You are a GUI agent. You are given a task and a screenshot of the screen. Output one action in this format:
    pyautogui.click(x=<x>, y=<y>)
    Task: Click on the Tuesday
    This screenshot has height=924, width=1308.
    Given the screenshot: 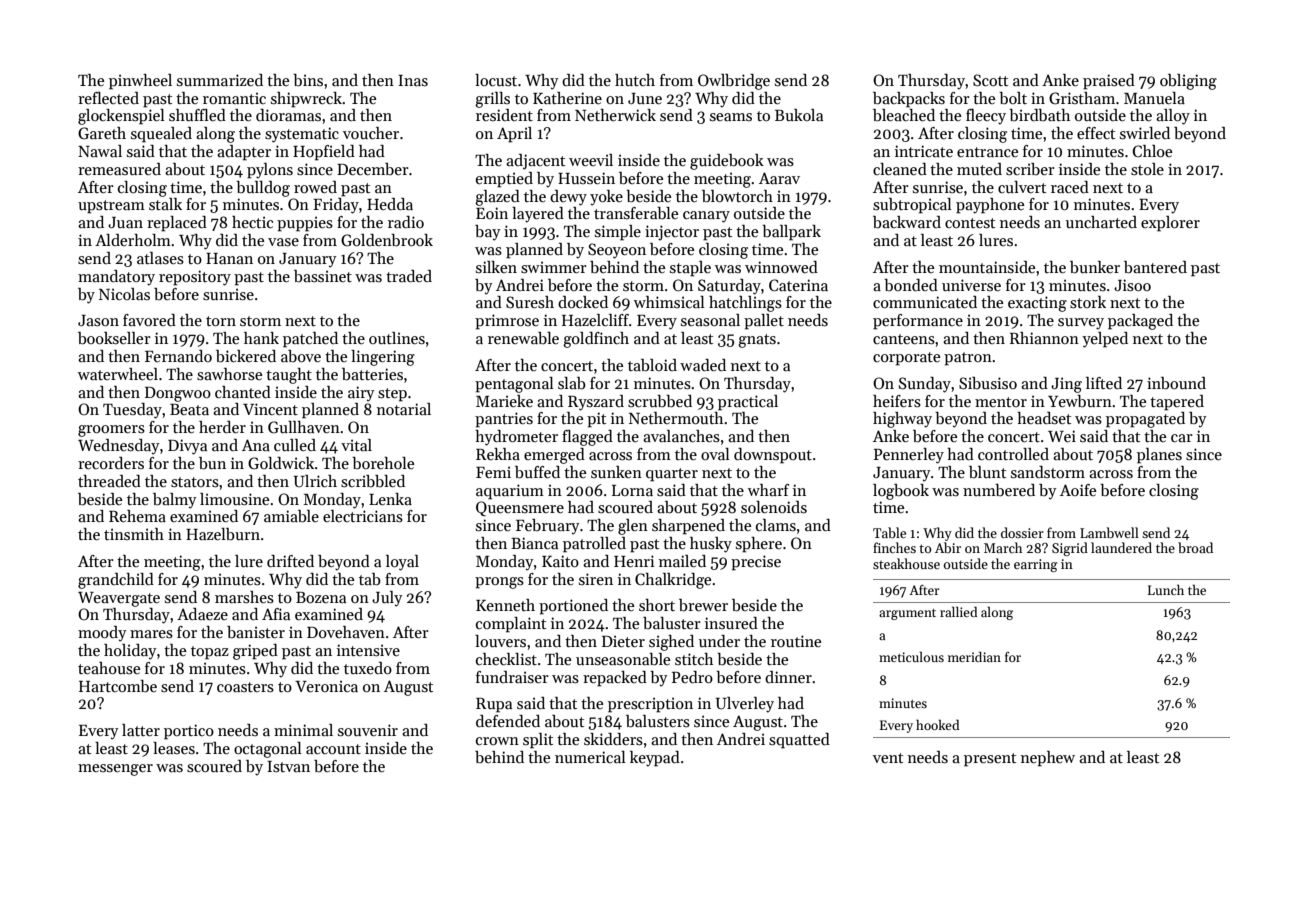 What is the action you would take?
    pyautogui.click(x=132, y=411)
